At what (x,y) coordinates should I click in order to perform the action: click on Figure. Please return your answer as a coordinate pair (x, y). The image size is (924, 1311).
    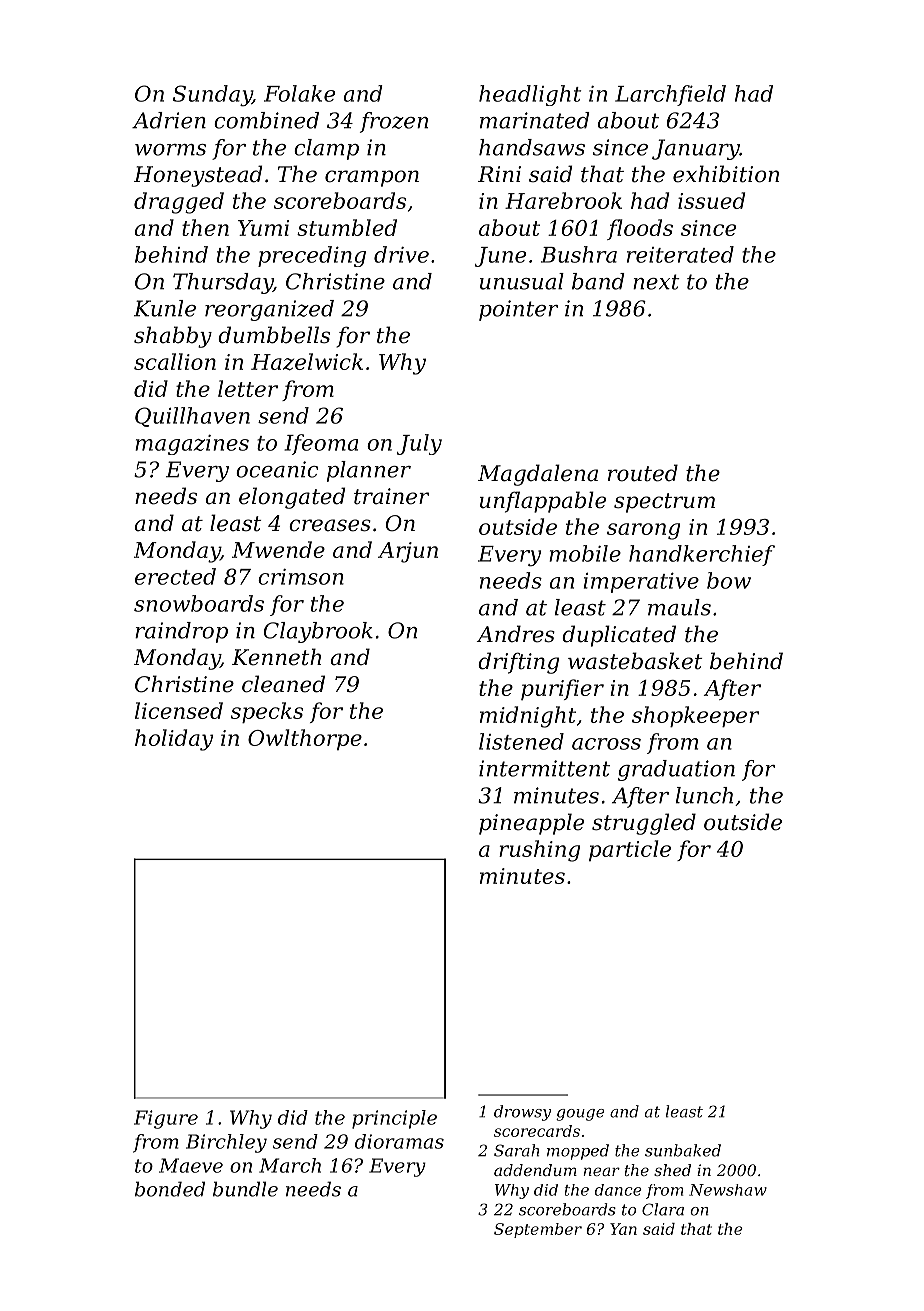
    Looking at the image, I should click on (166, 1119).
